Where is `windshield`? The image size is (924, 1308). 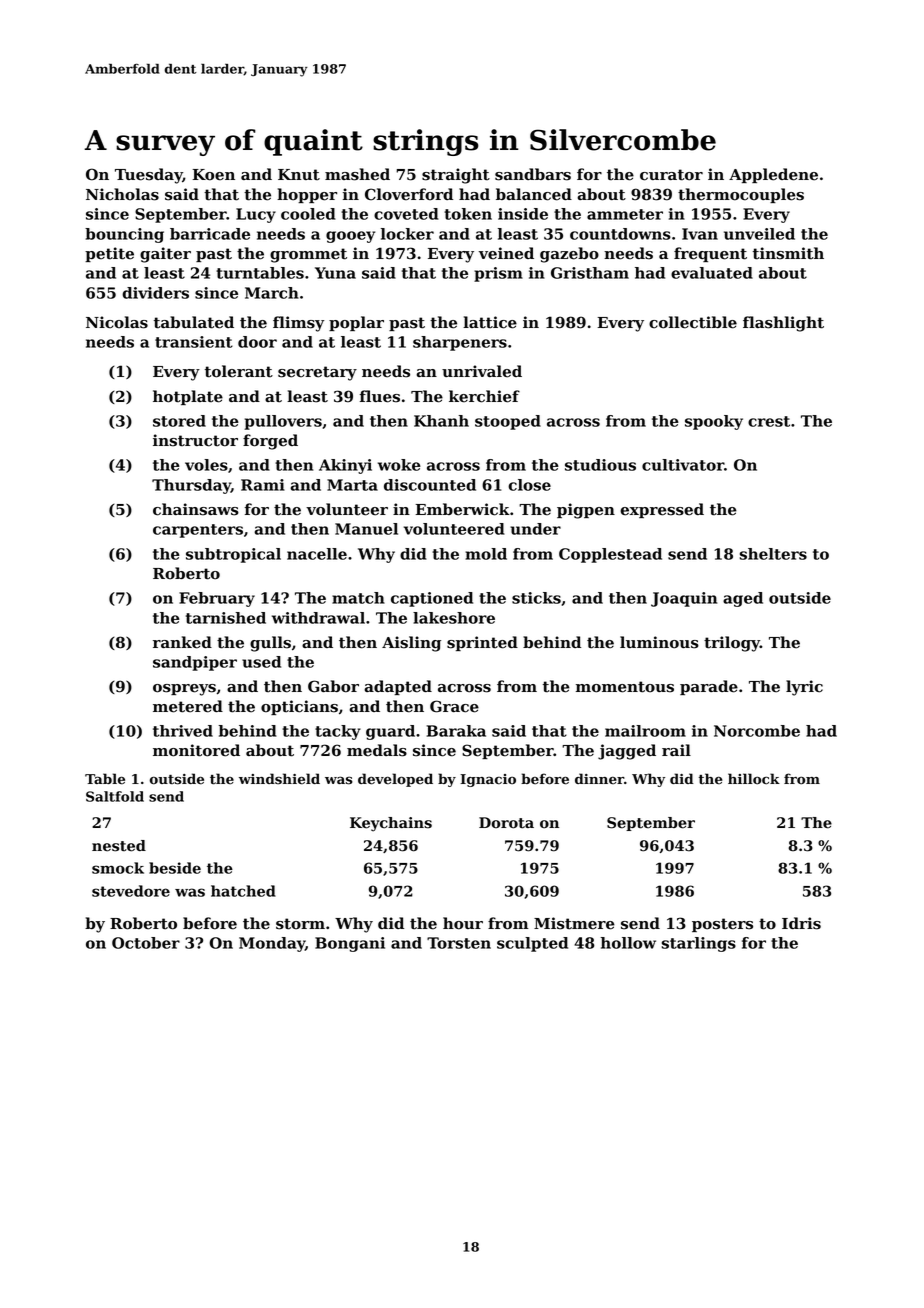
windshield is located at coordinates (279, 779).
